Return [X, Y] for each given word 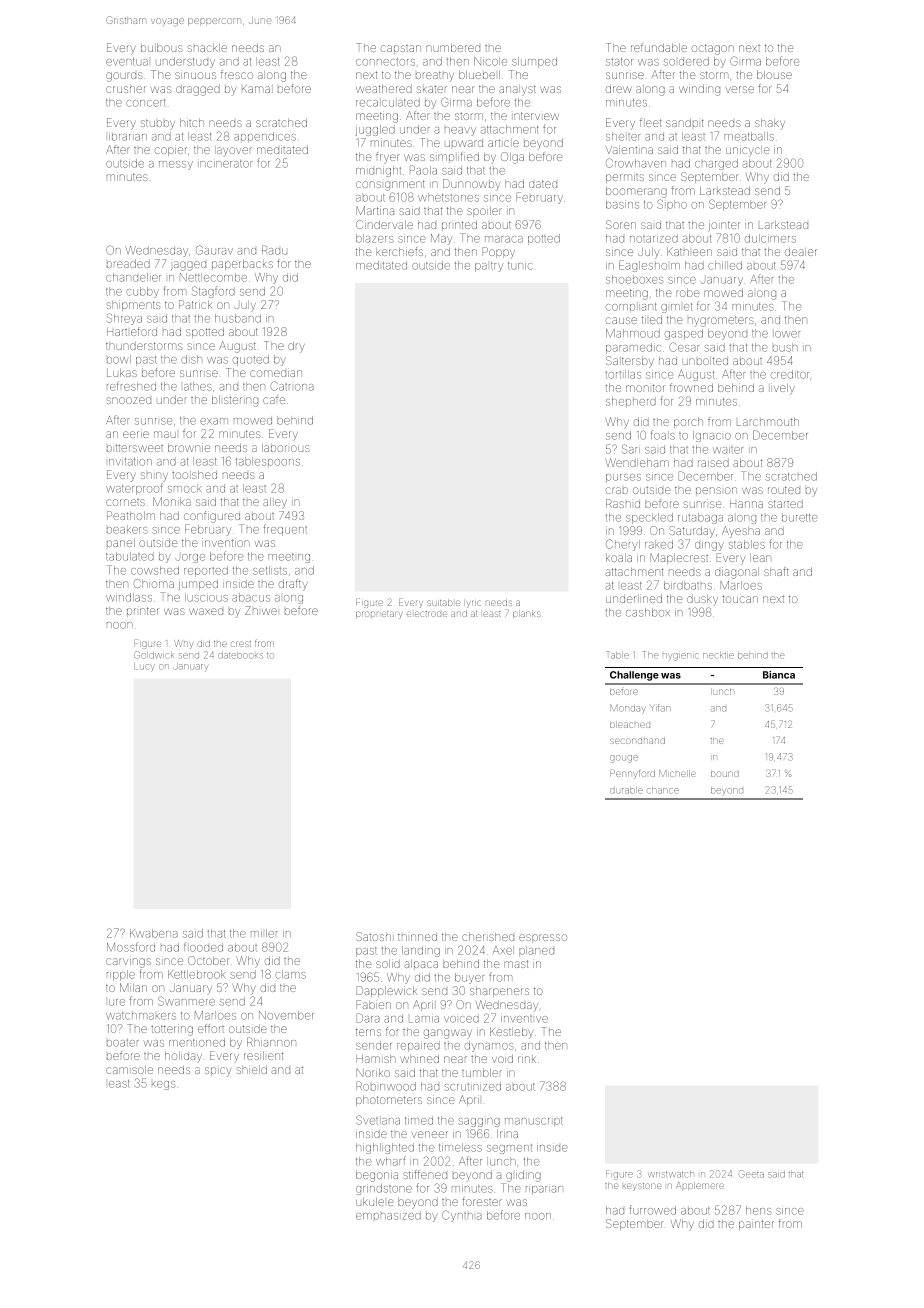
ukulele [374, 1202]
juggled [375, 130]
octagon [713, 49]
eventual [127, 62]
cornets [125, 502]
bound [725, 774]
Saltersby [630, 362]
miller [264, 933]
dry [296, 347]
